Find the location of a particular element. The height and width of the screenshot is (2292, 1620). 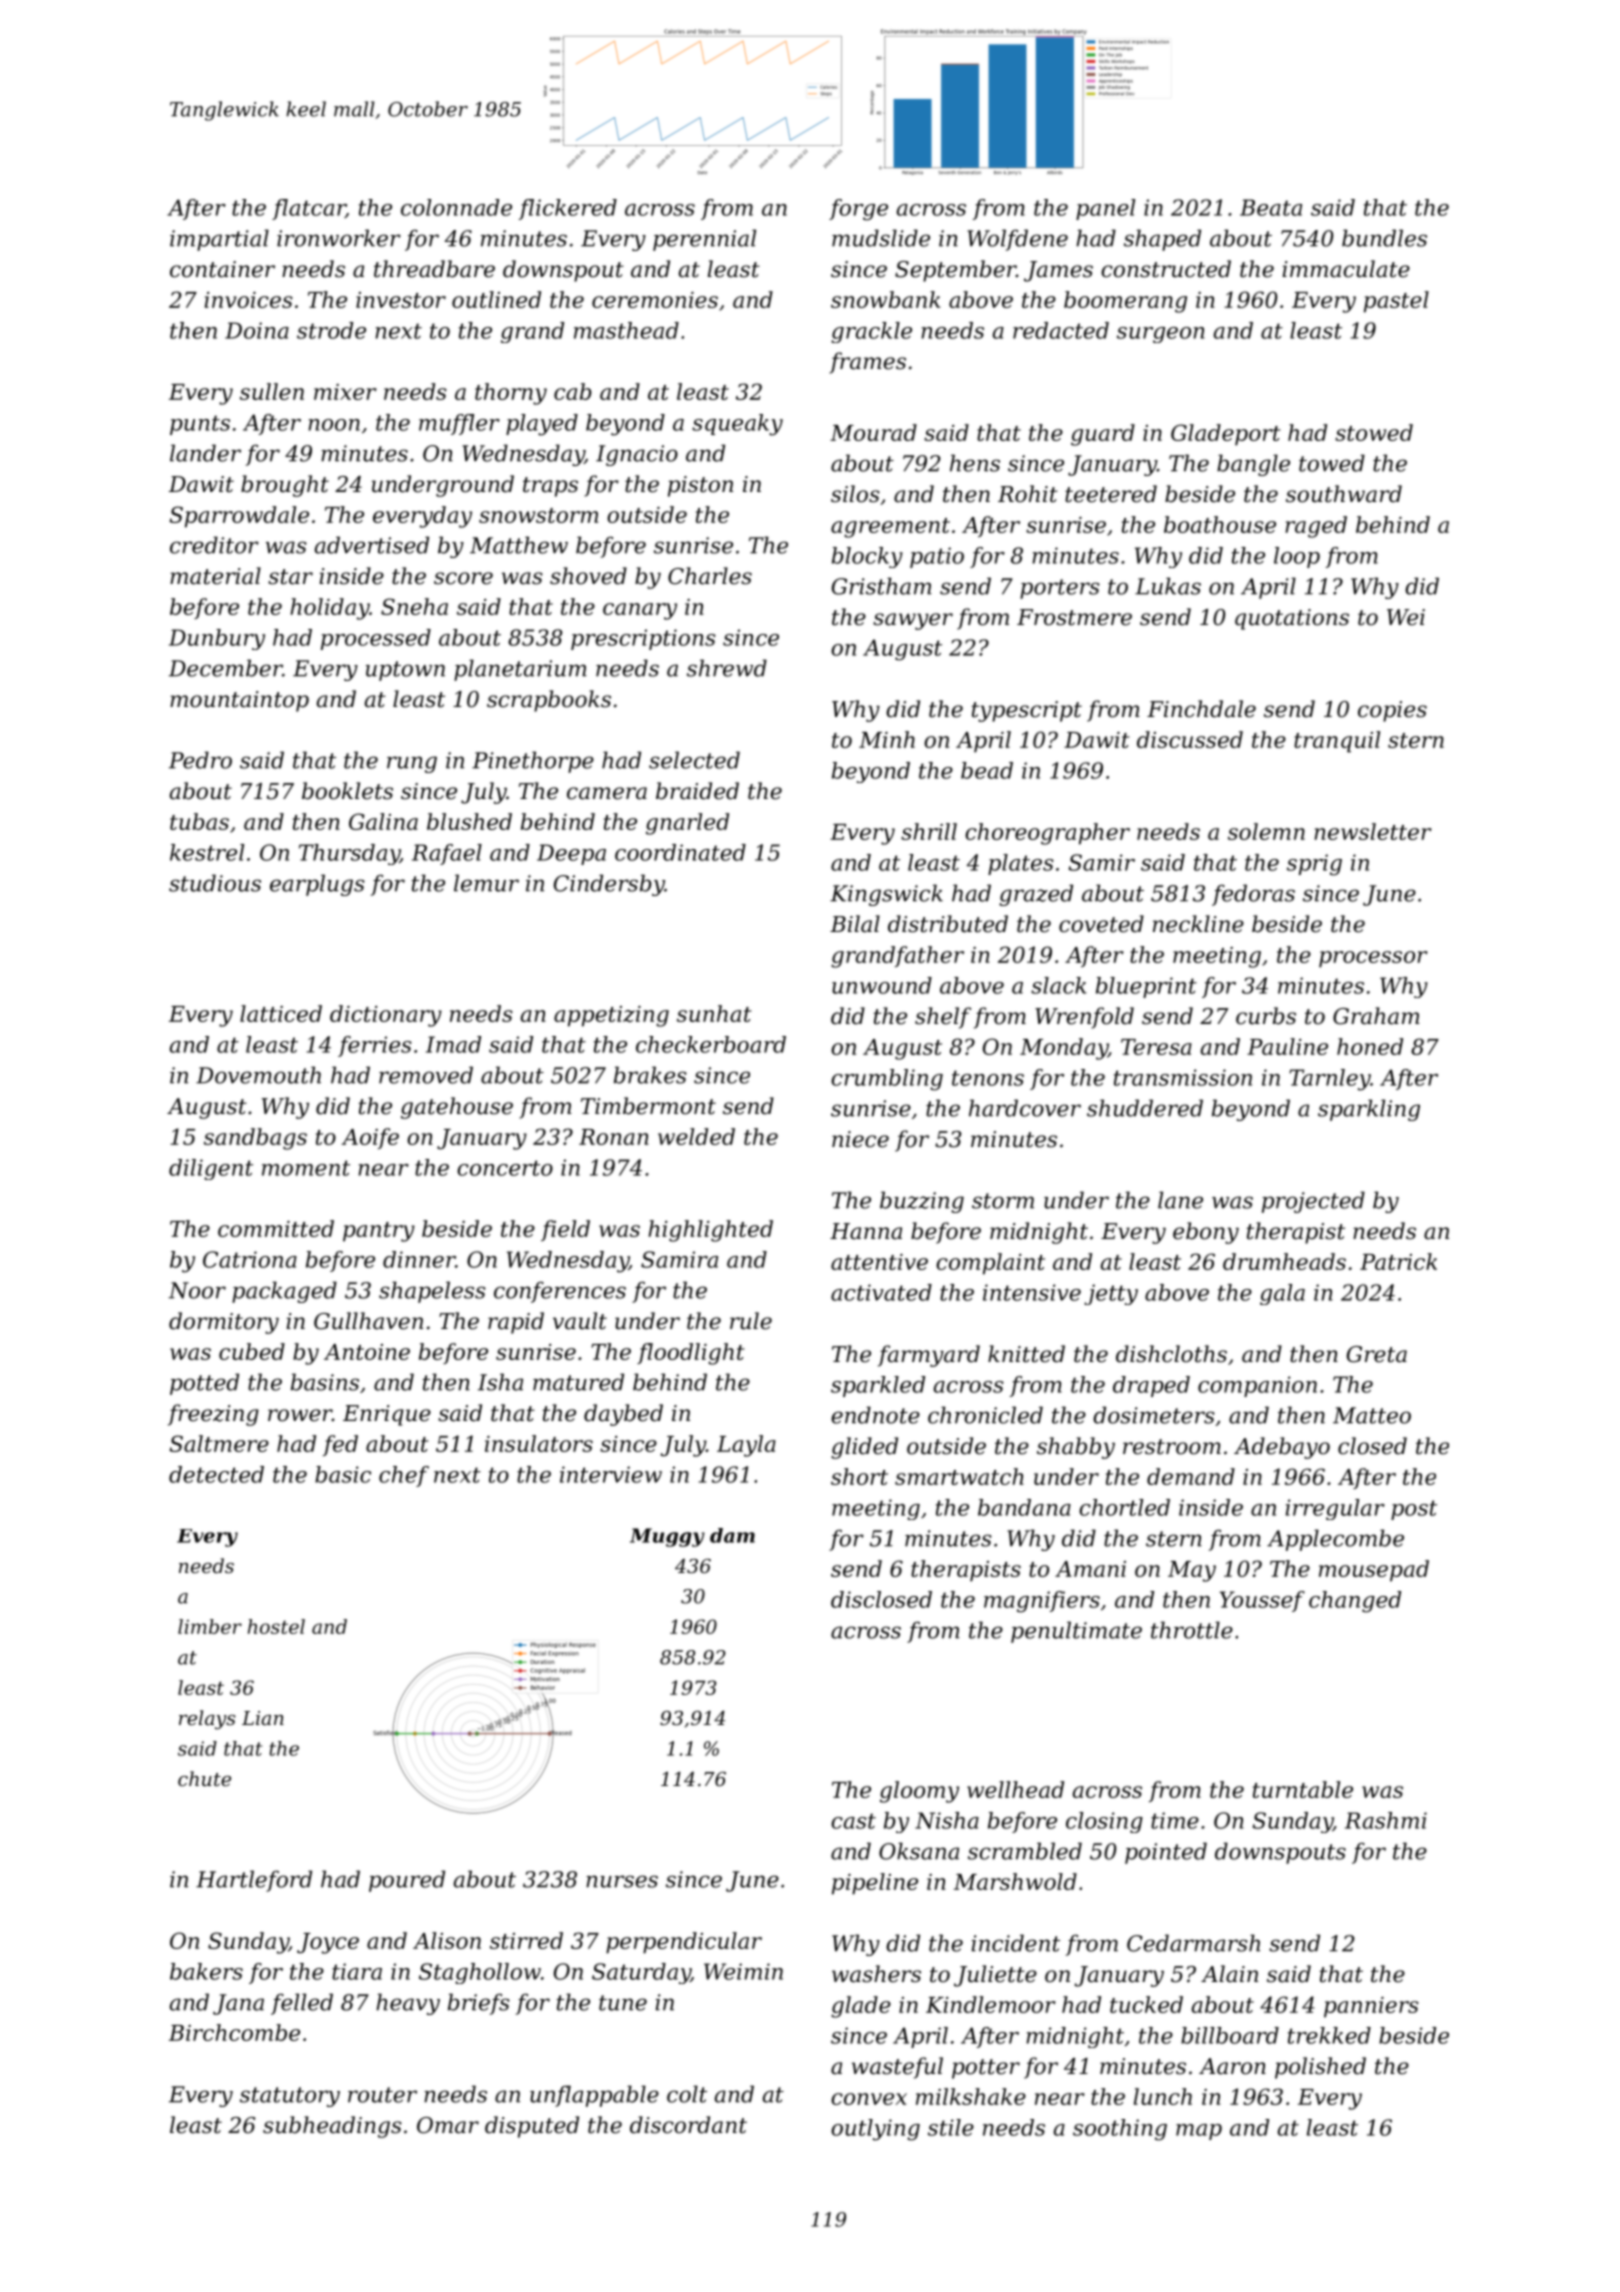

lander is located at coordinates (205, 453).
